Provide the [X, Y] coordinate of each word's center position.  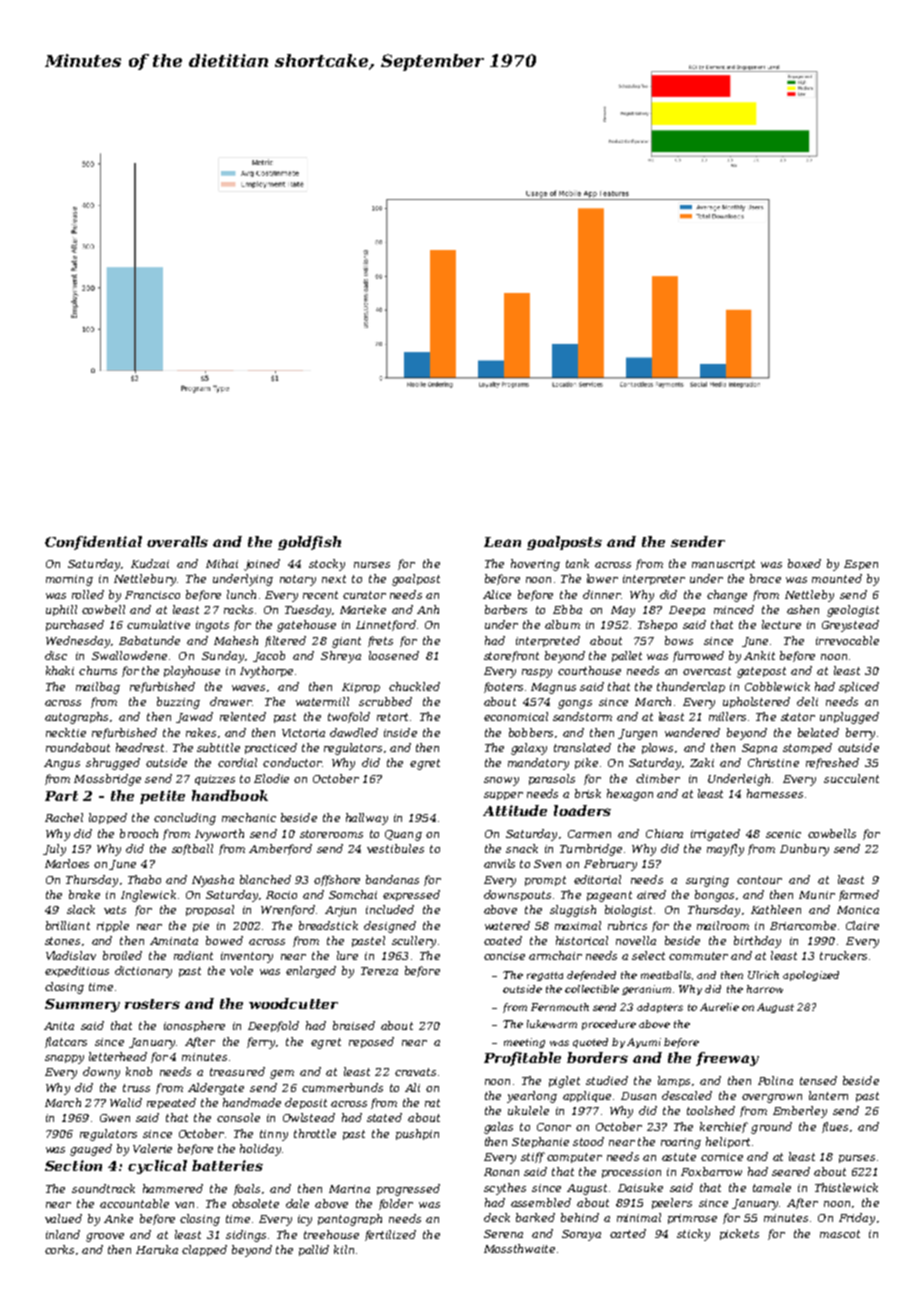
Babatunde [149, 640]
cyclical [157, 1167]
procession [631, 1173]
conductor [292, 762]
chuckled [414, 686]
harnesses [775, 793]
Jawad [194, 717]
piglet [564, 1082]
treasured [237, 1071]
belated [818, 732]
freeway [727, 1059]
